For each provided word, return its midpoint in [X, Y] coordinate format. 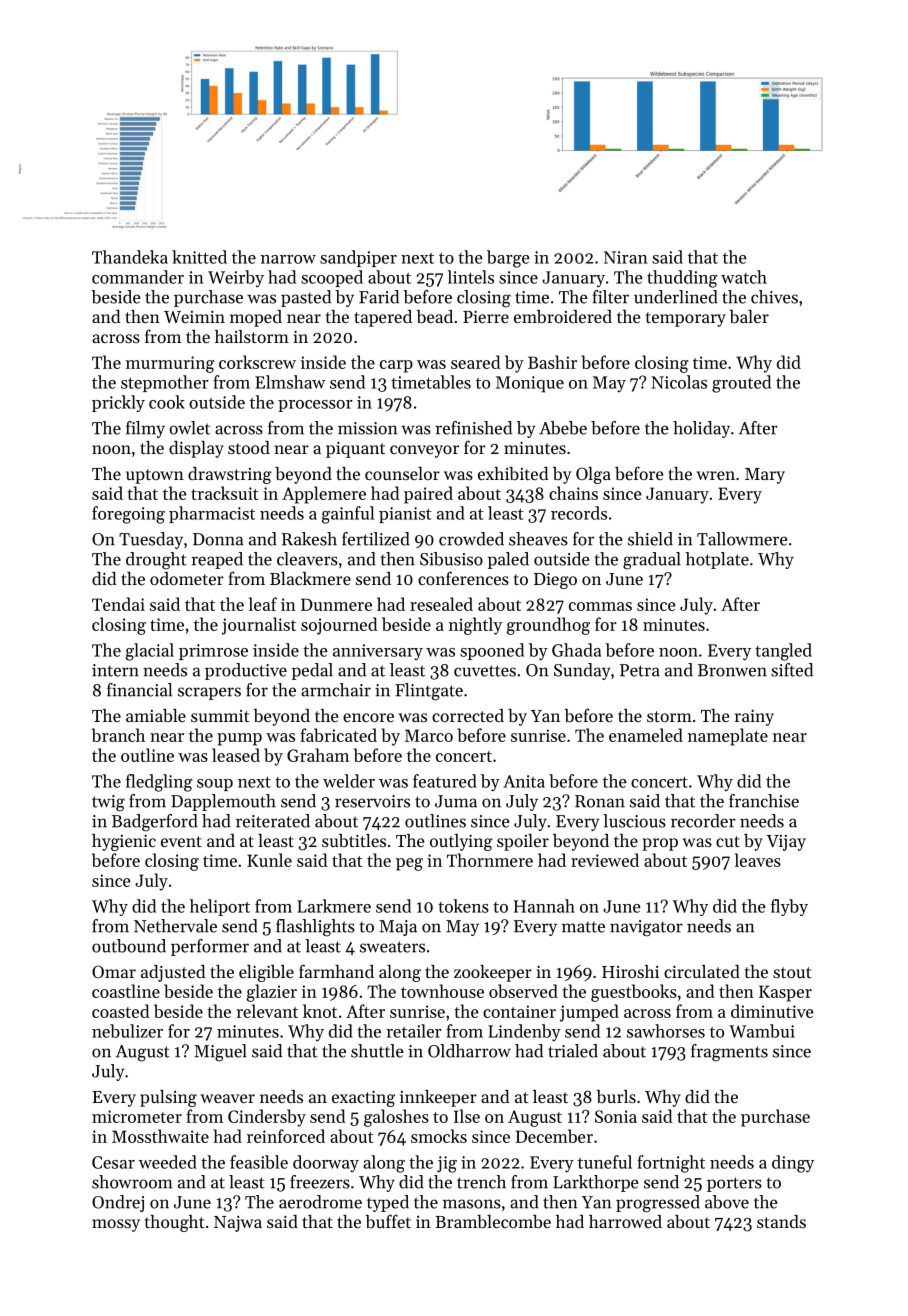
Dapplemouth [223, 802]
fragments [729, 1053]
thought [175, 1223]
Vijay [786, 843]
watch [744, 277]
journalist [259, 626]
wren [715, 475]
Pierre [486, 316]
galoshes [396, 1118]
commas [600, 606]
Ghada [576, 650]
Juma [456, 801]
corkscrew [257, 362]
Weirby [236, 279]
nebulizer [127, 1031]
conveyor [424, 451]
